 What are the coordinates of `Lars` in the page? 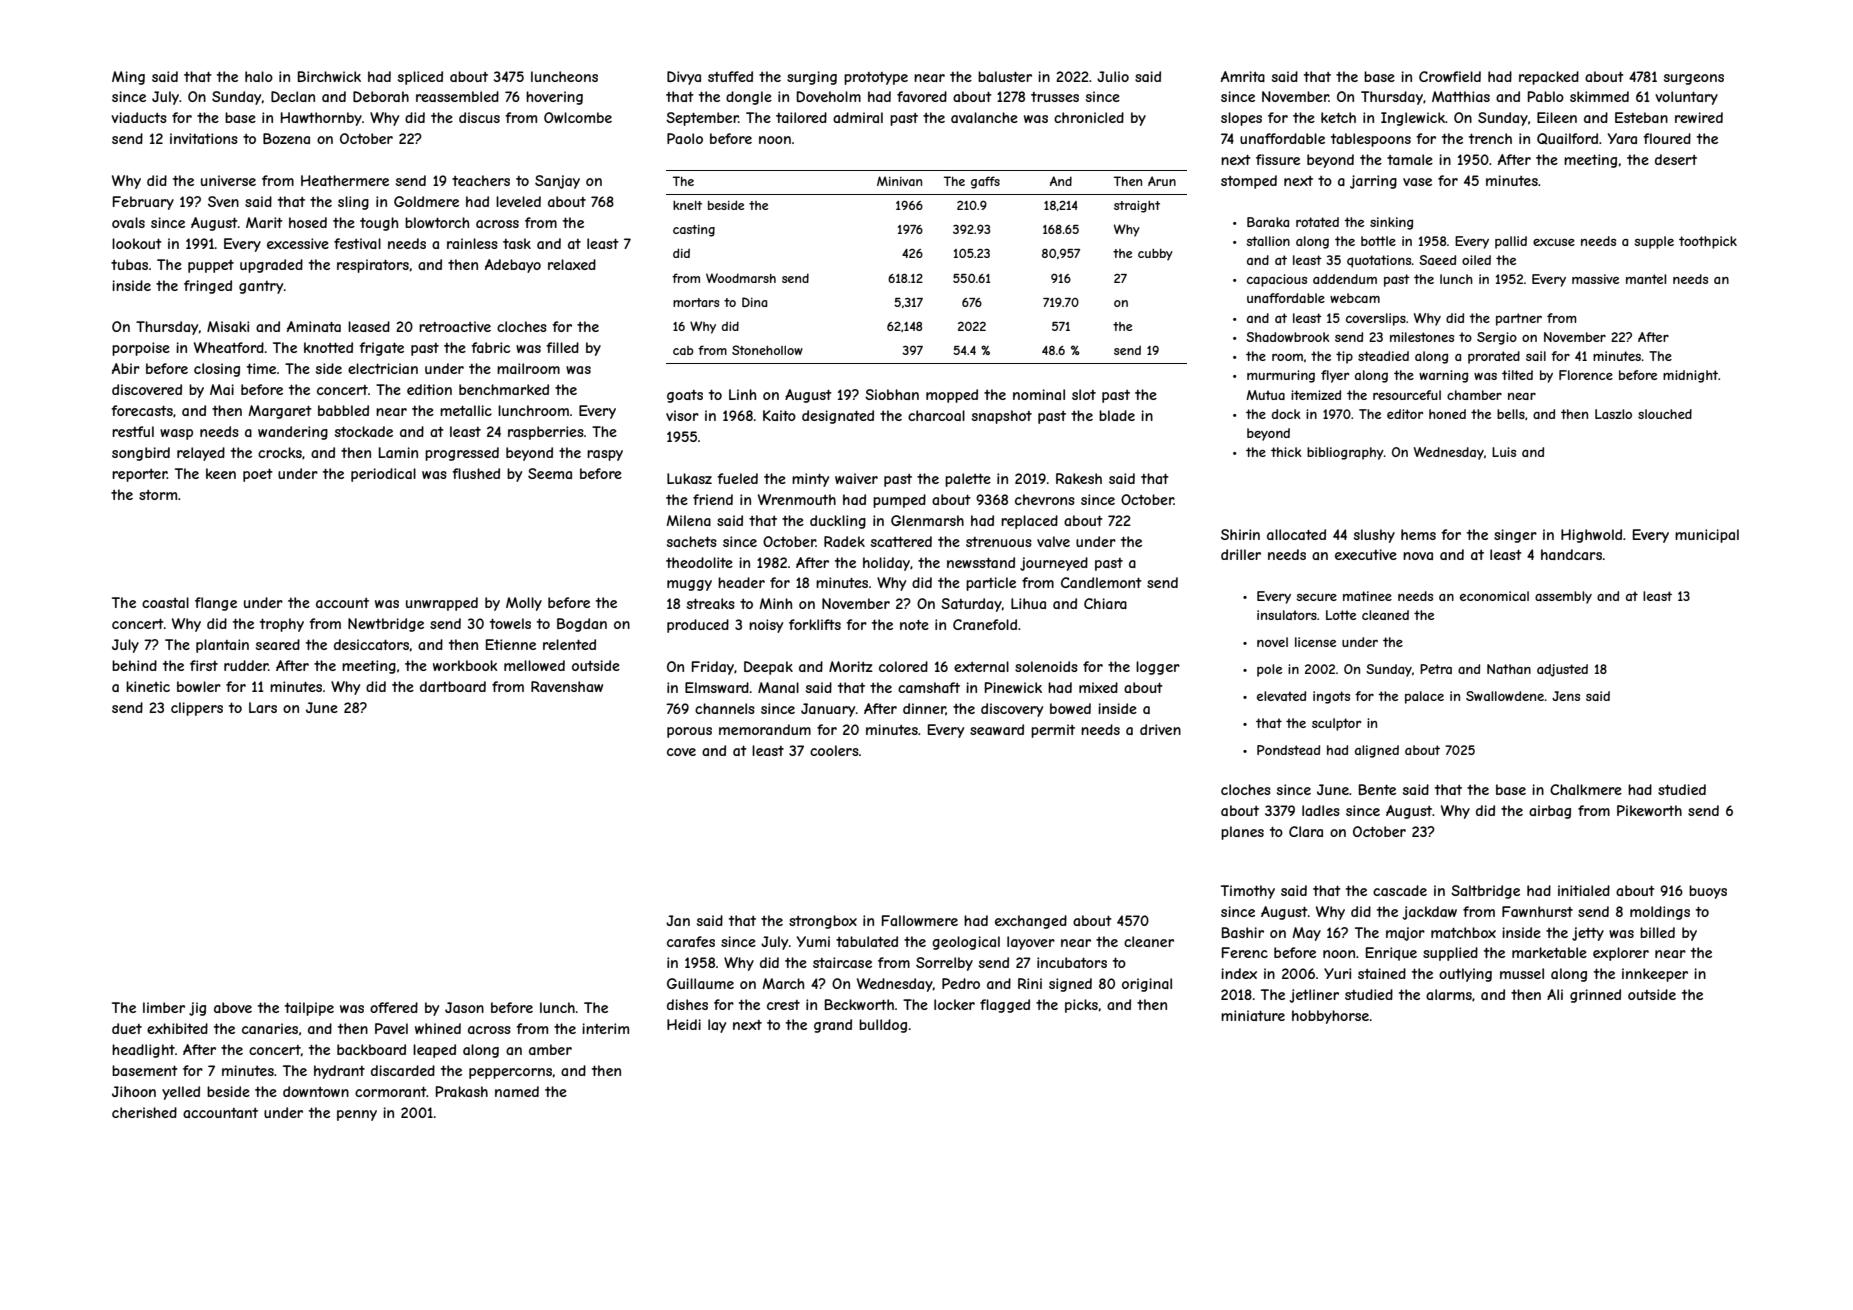 It's located at (263, 707).
